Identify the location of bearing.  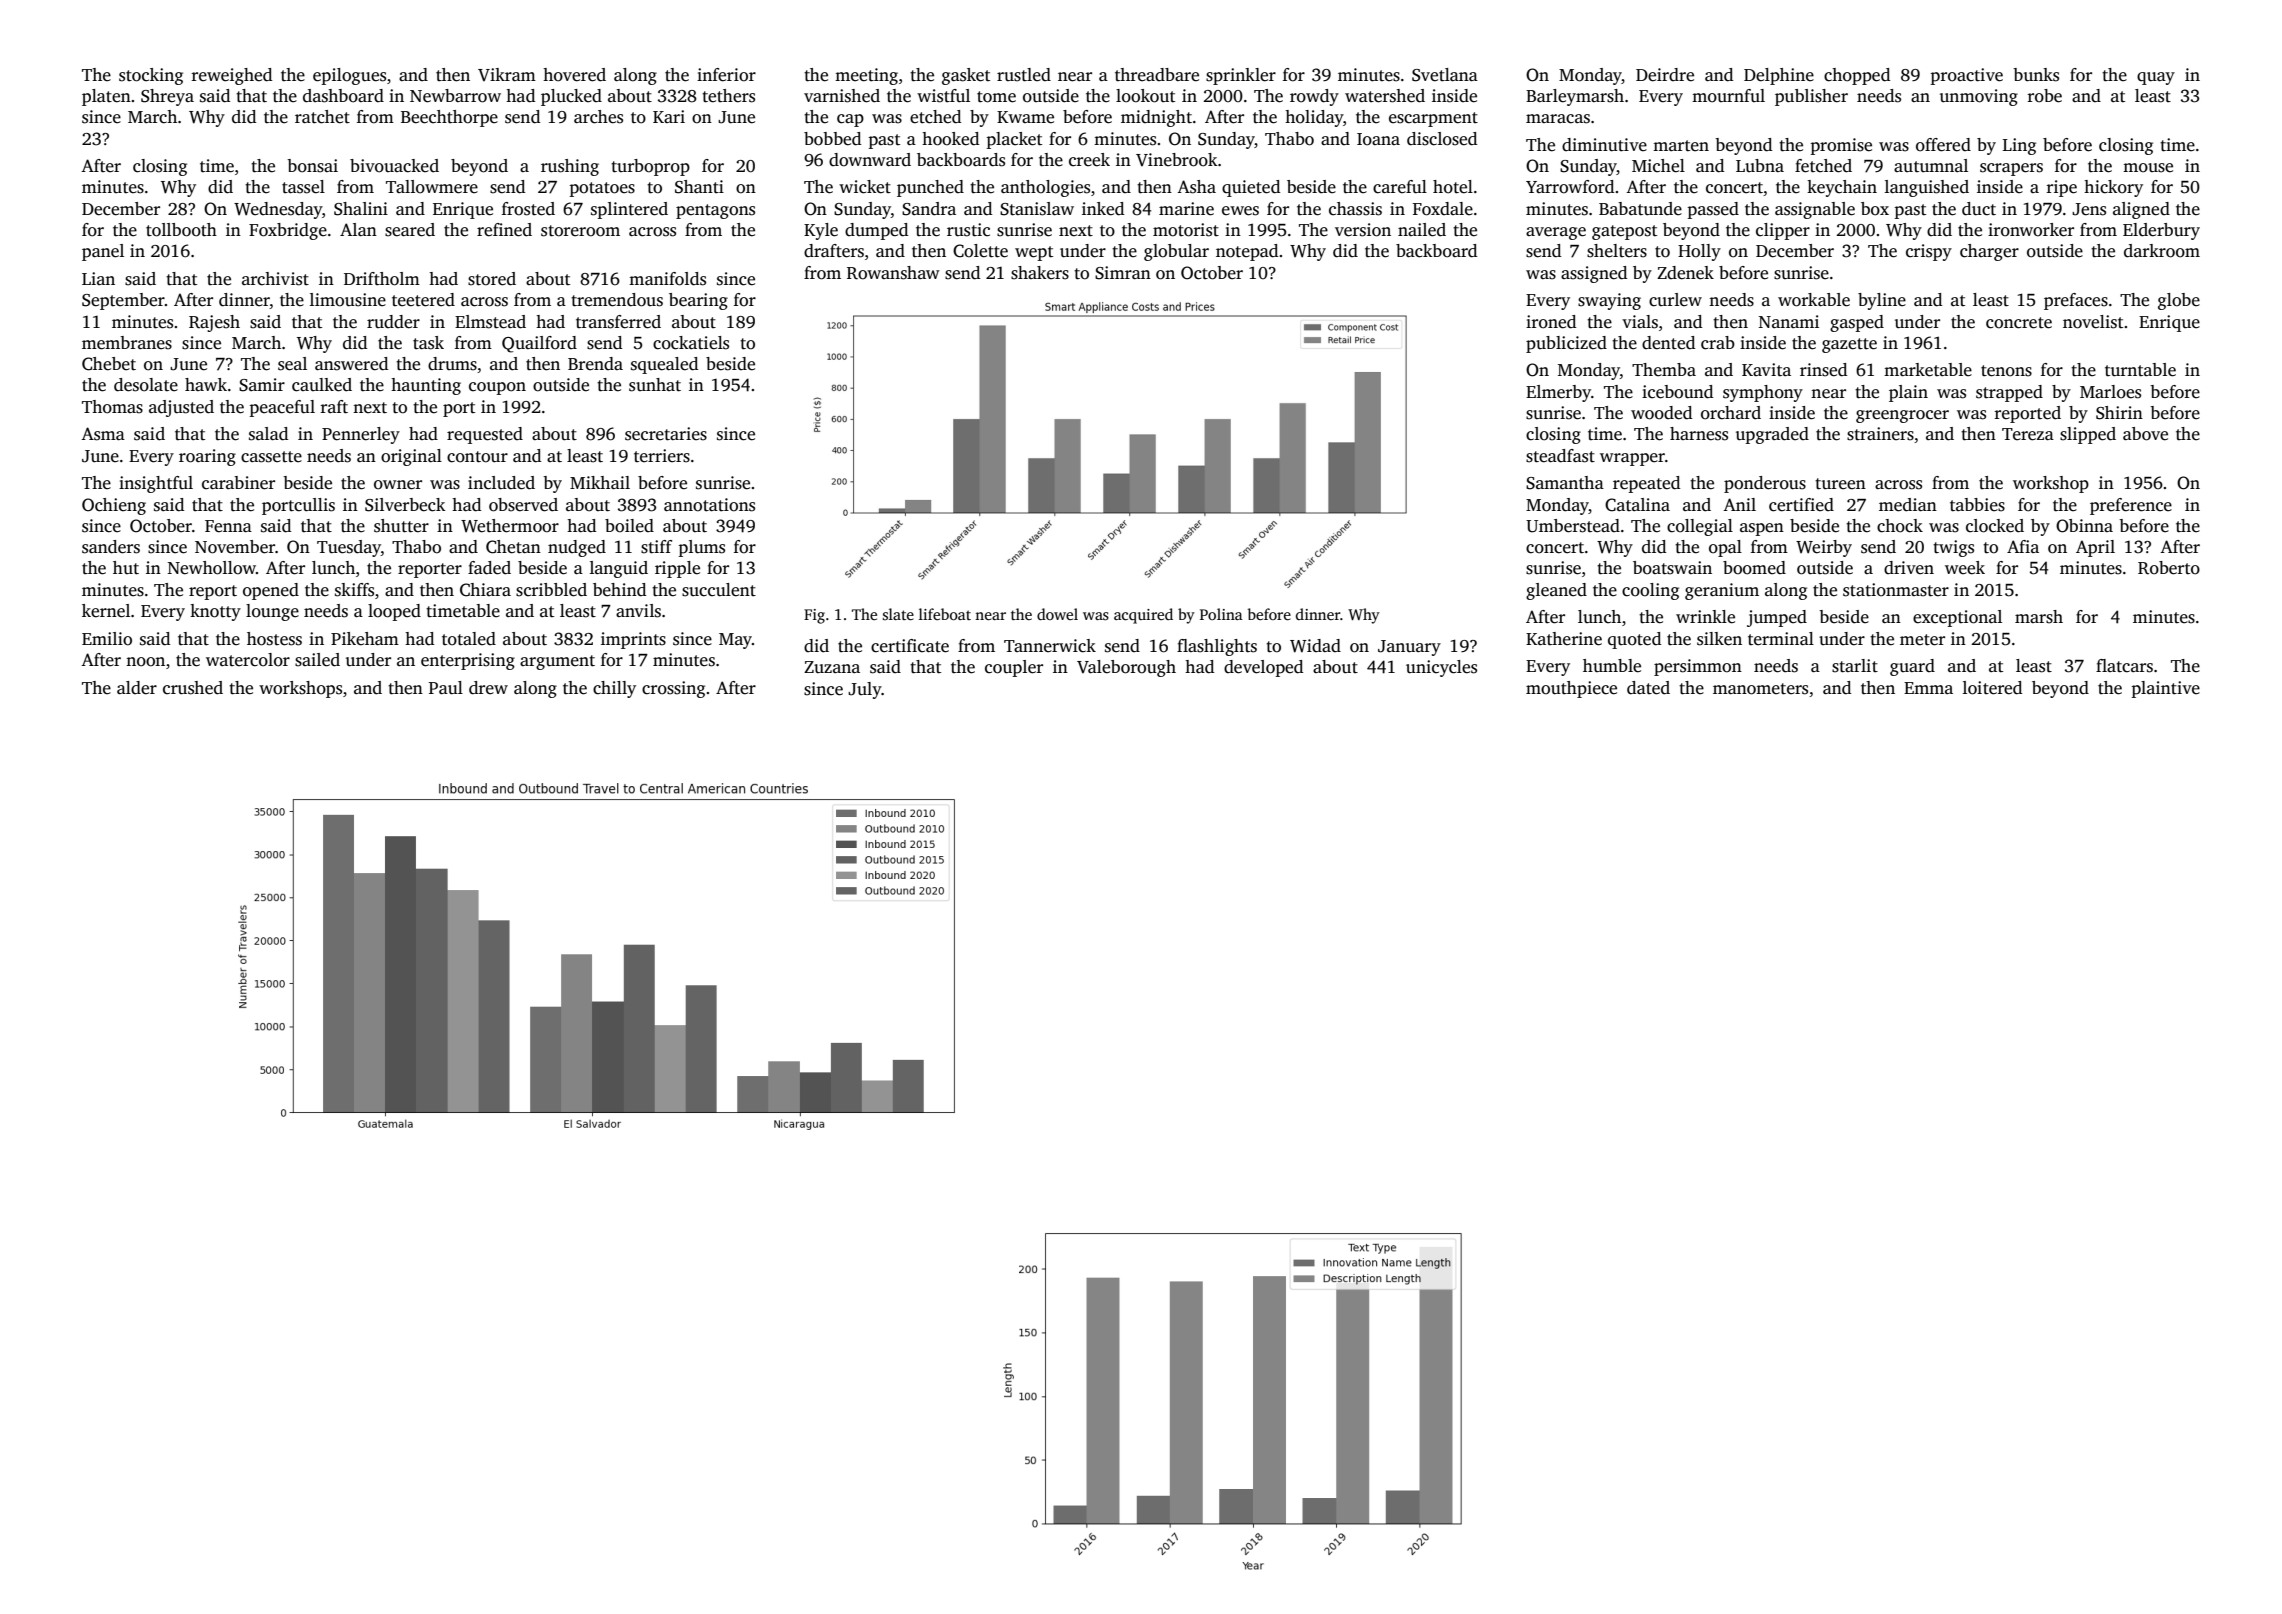
(698, 301).
